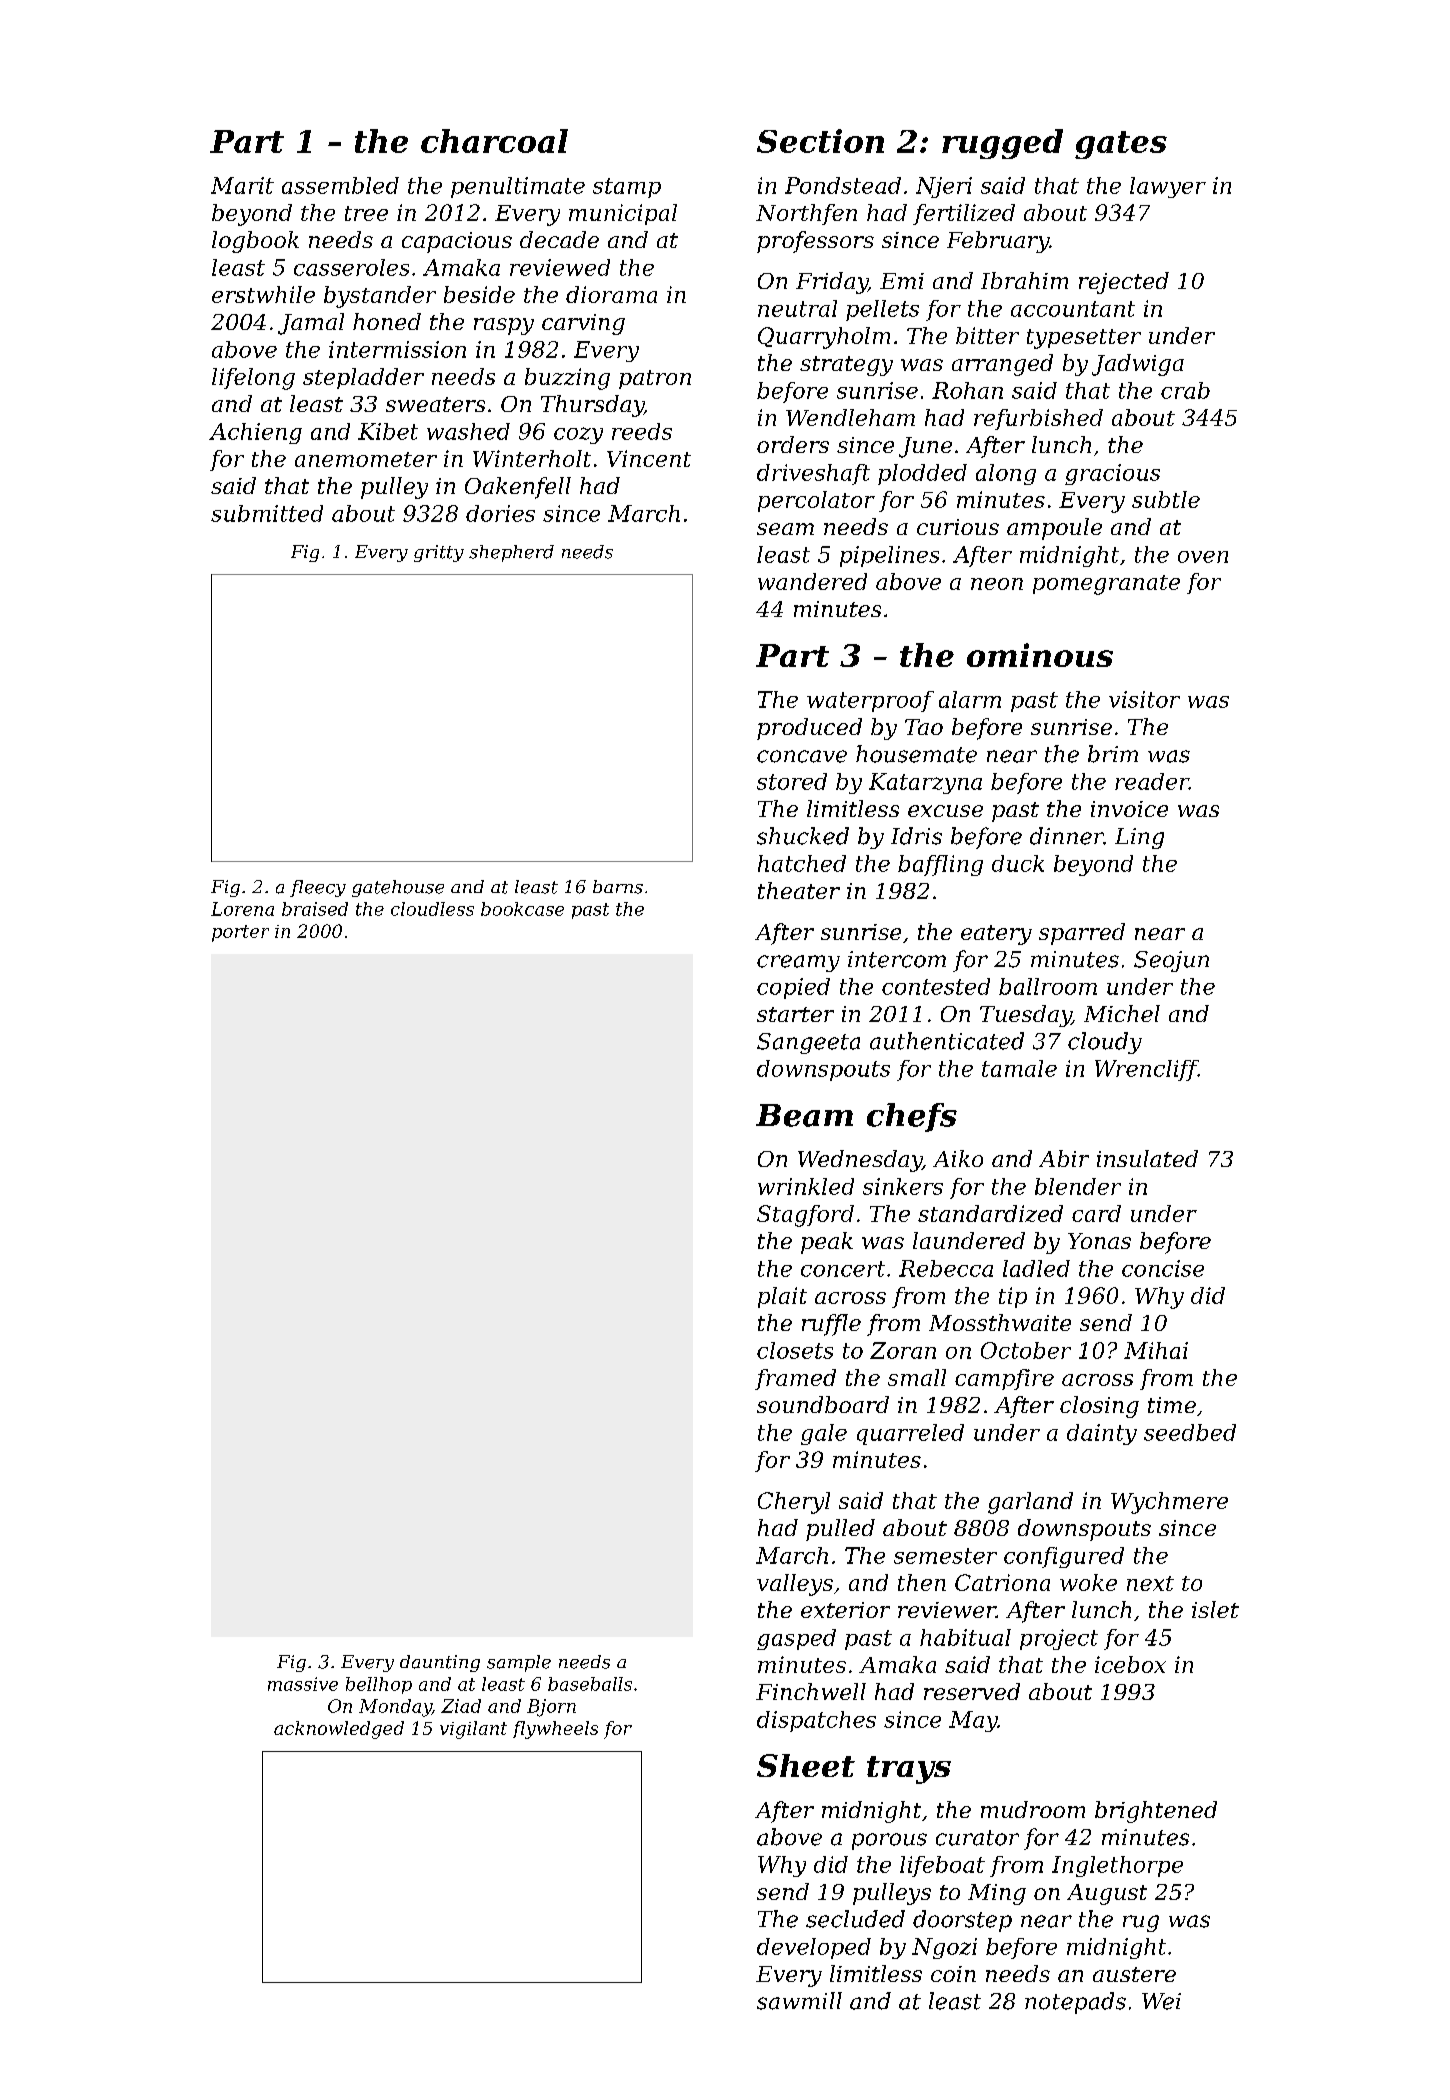 Image resolution: width=1450 pixels, height=2100 pixels. Describe the element at coordinates (1129, 809) in the document. I see `invoice` at that location.
